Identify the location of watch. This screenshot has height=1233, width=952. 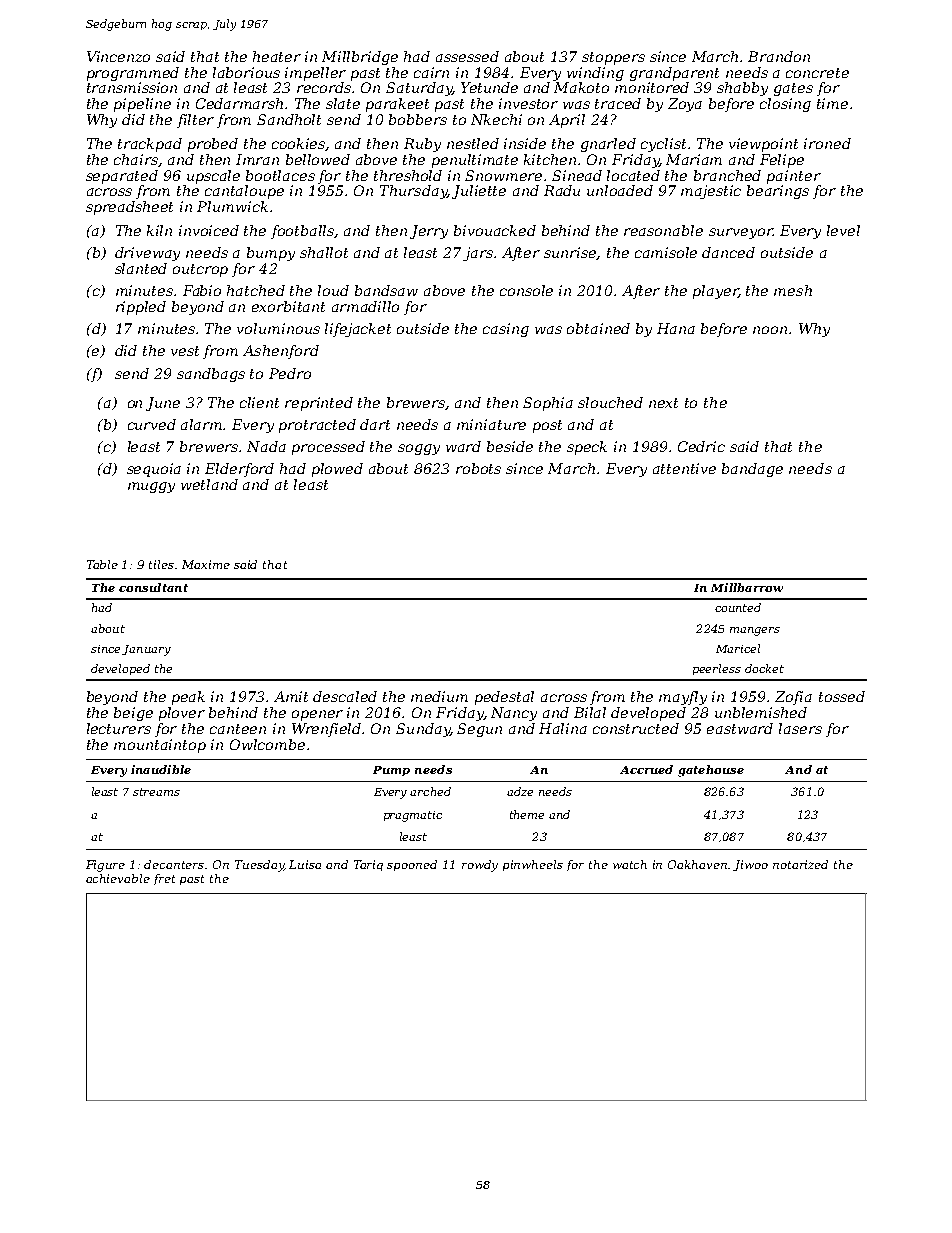
(630, 864).
